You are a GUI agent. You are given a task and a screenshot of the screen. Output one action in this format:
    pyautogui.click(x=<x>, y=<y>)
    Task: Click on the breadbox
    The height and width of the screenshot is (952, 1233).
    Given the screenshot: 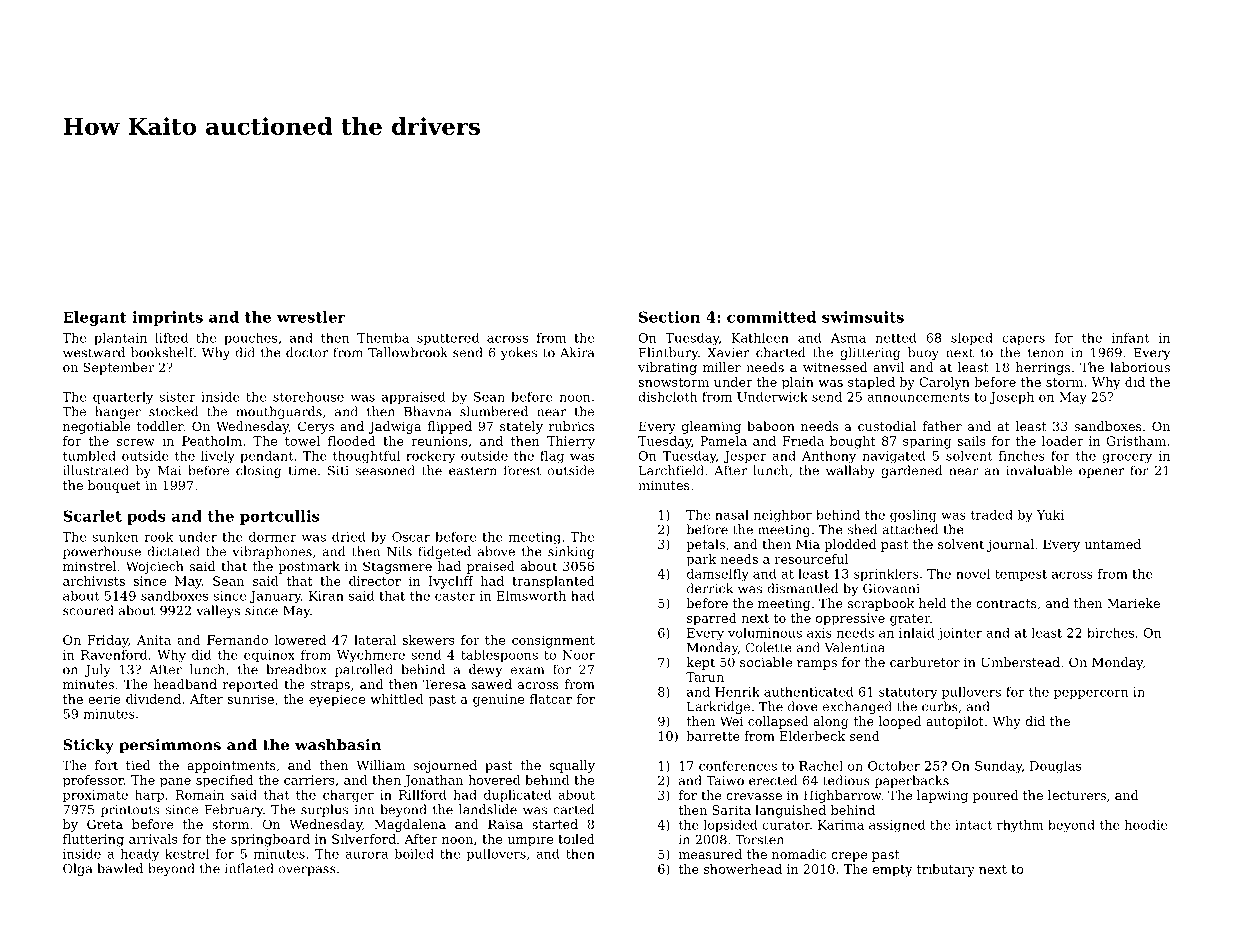 What is the action you would take?
    pyautogui.click(x=296, y=669)
